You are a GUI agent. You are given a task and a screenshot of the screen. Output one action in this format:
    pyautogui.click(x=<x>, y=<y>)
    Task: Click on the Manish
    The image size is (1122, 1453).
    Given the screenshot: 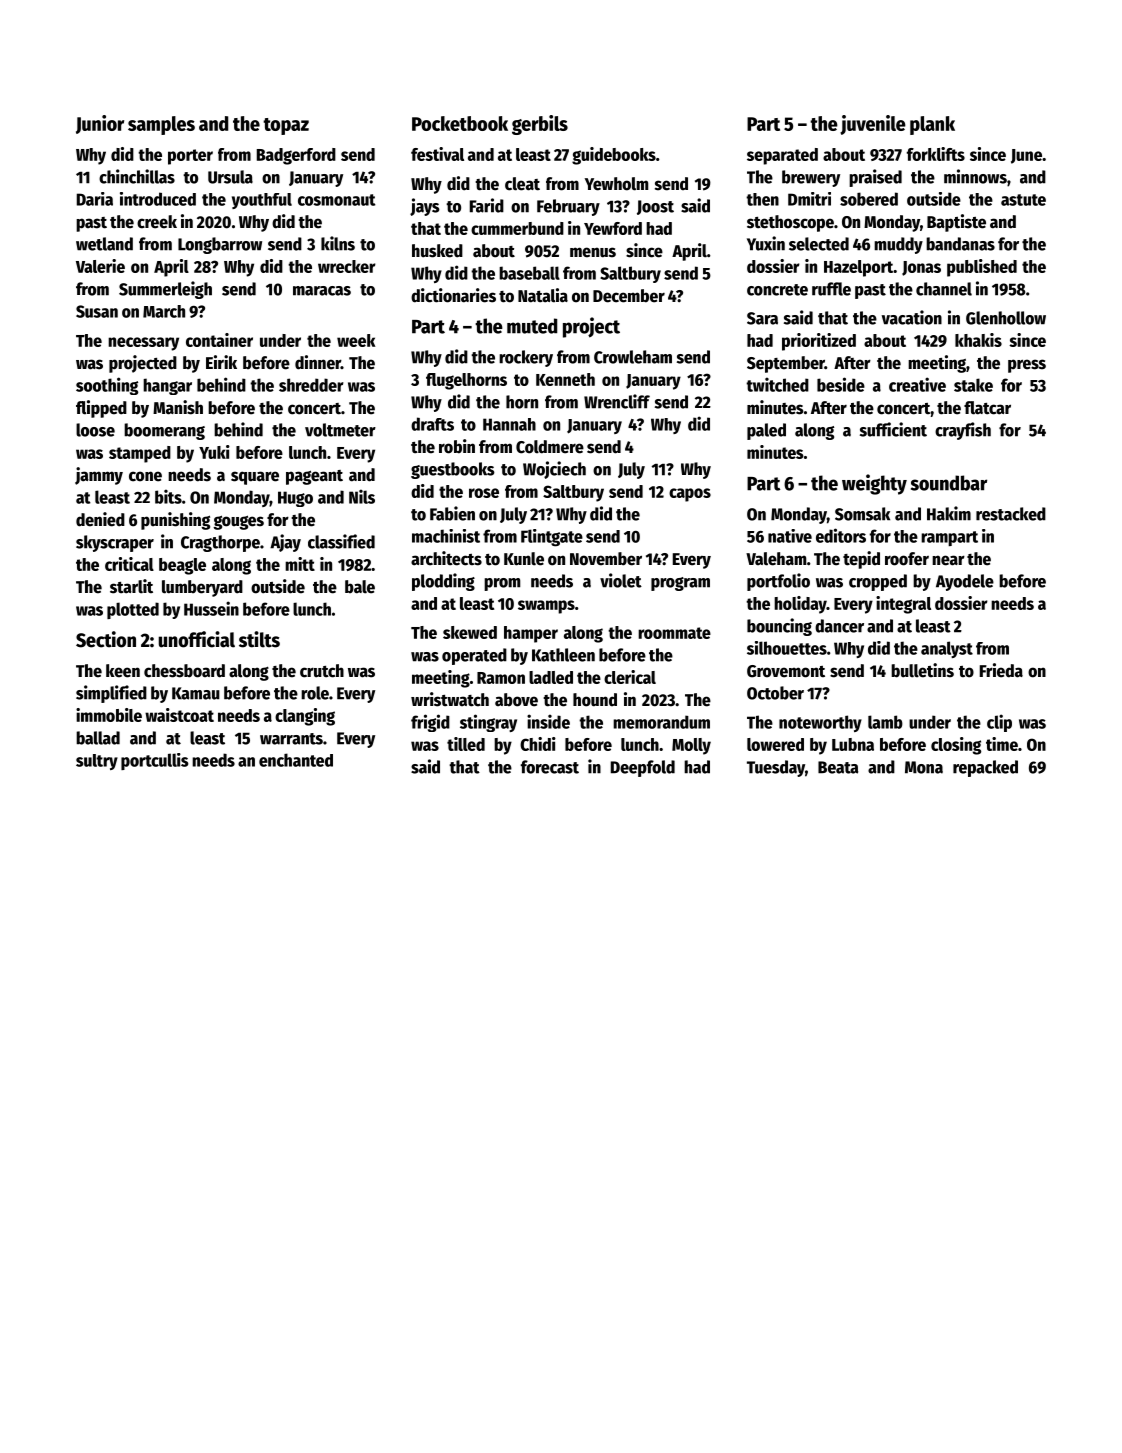 What is the action you would take?
    pyautogui.click(x=178, y=407)
